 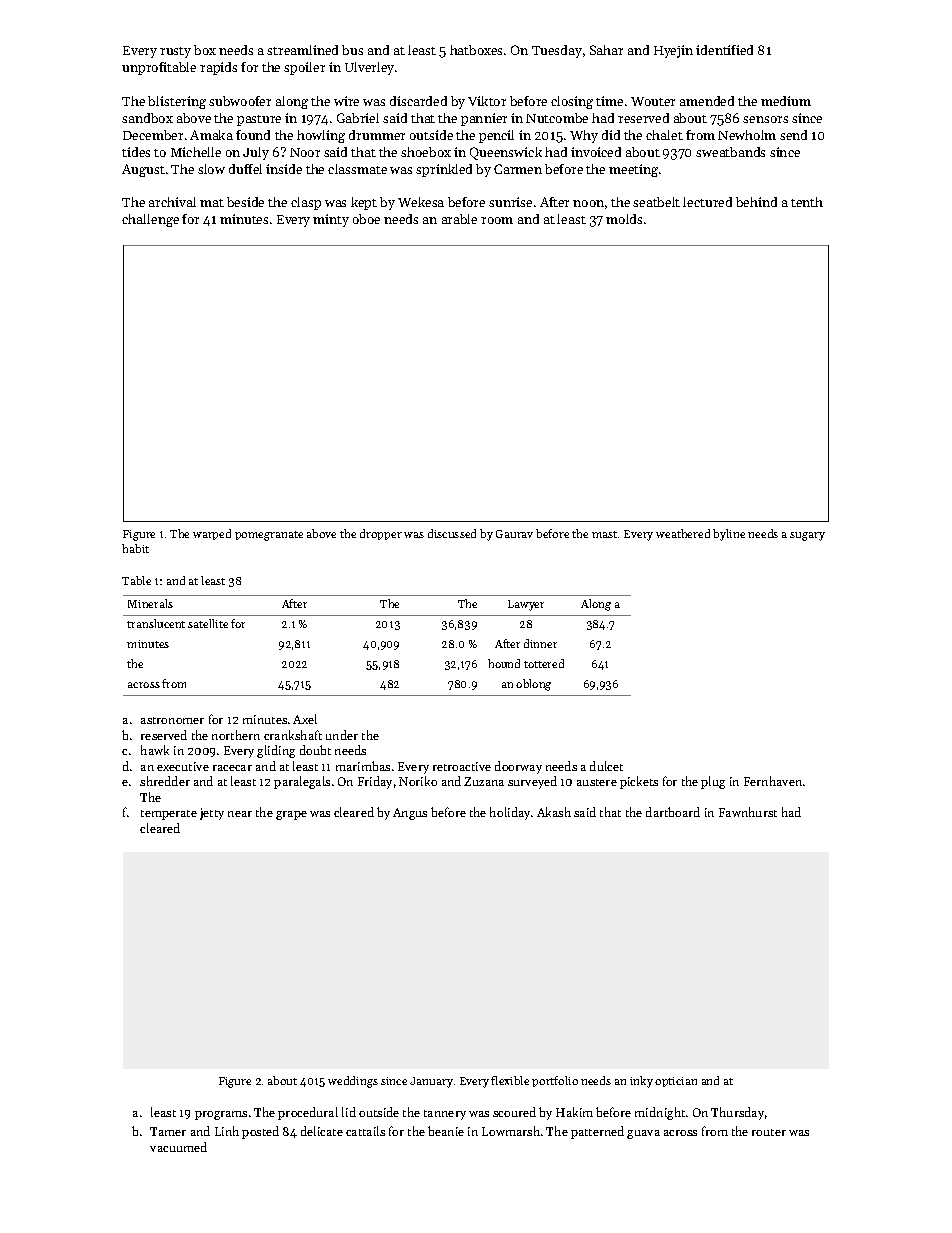 I want to click on Fawnhurst, so click(x=748, y=812).
